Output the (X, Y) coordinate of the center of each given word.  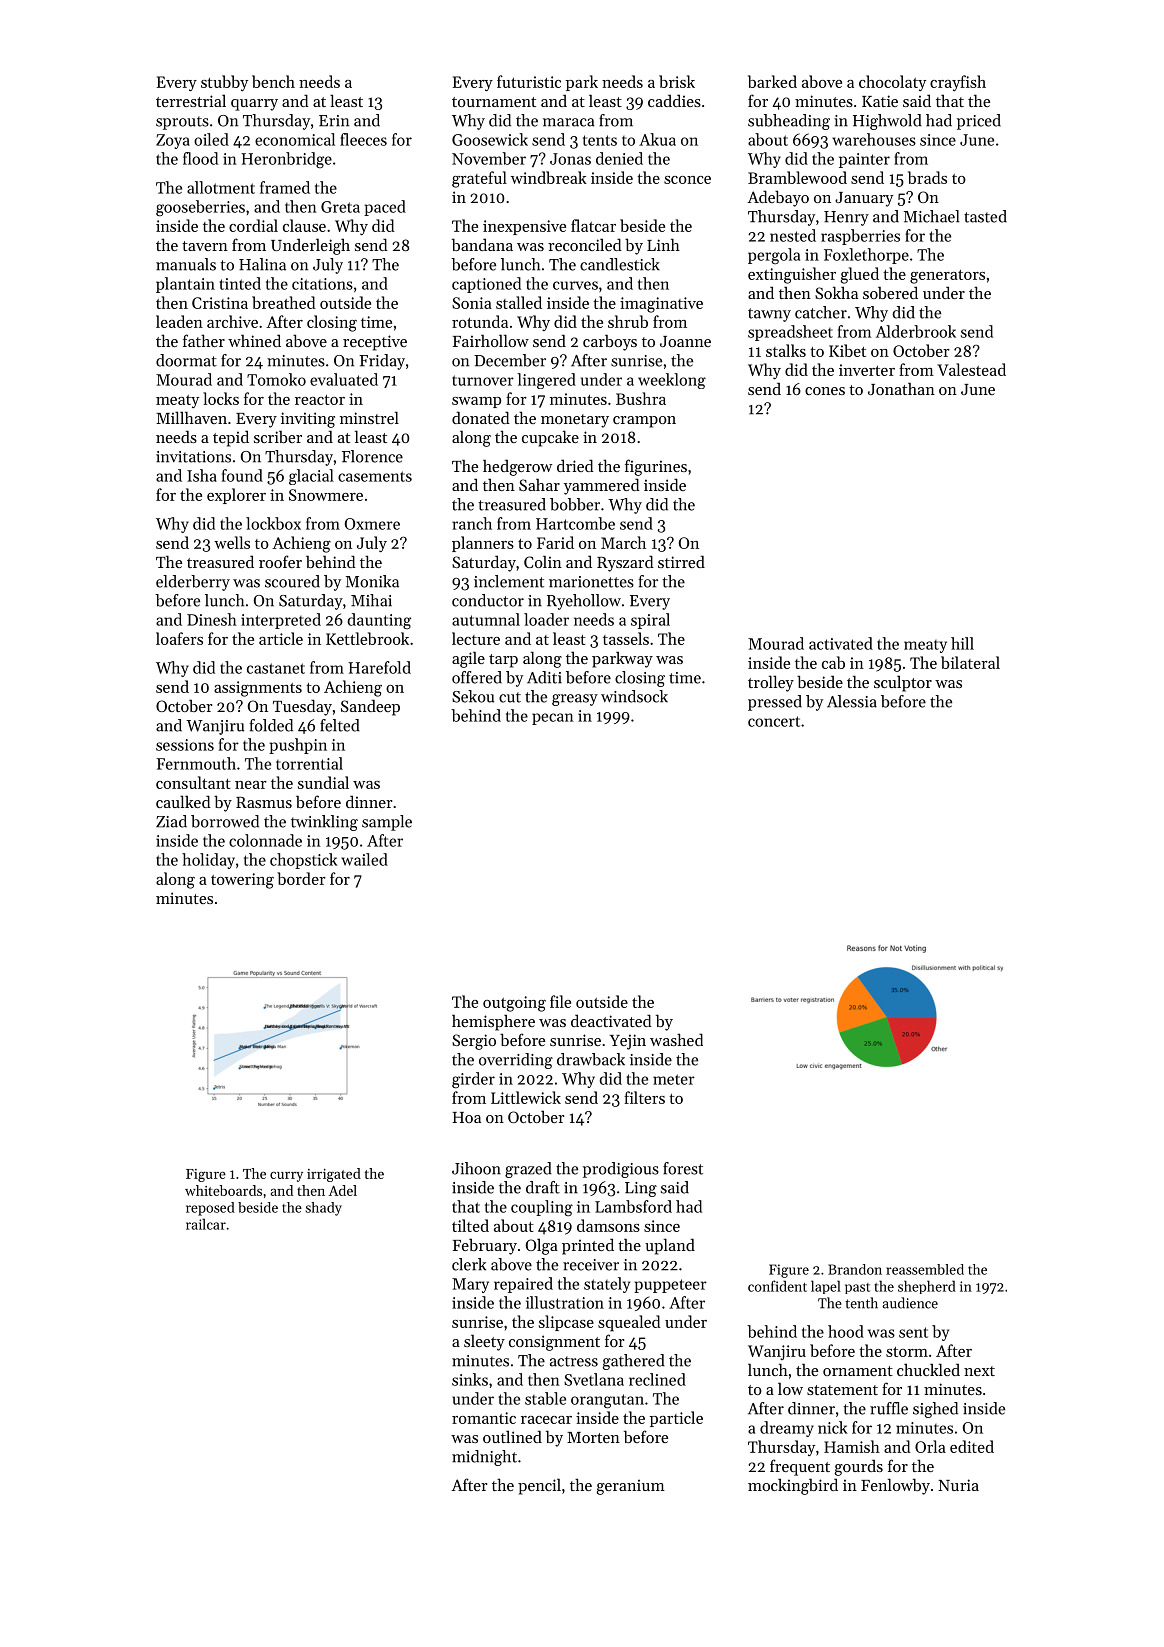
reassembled (925, 1269)
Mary (470, 1285)
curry (286, 1177)
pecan (553, 719)
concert (774, 721)
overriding (516, 1061)
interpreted (281, 621)
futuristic (529, 81)
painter (864, 160)
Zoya (173, 141)
